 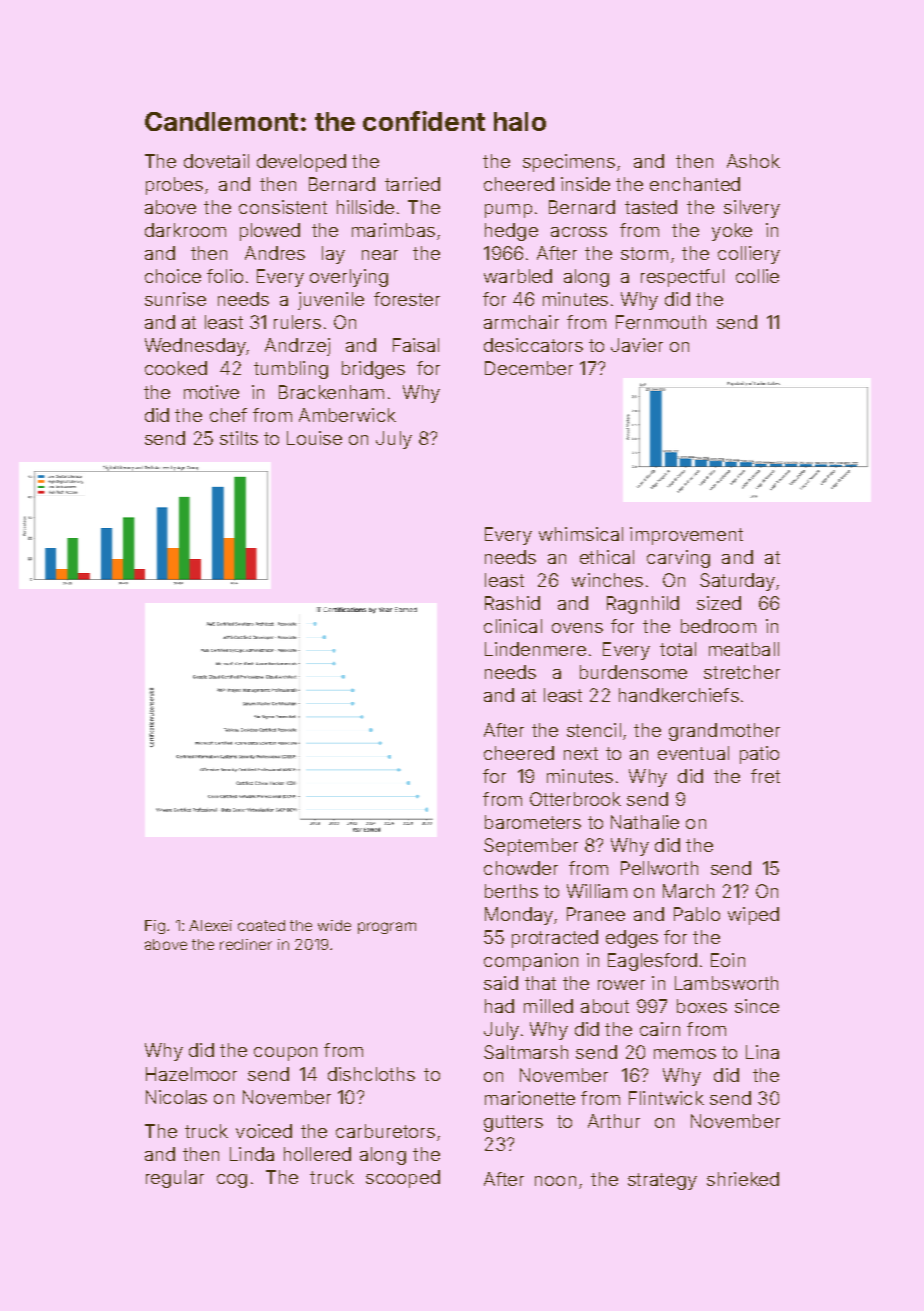 What do you see at coordinates (513, 626) in the image?
I see `clinical` at bounding box center [513, 626].
